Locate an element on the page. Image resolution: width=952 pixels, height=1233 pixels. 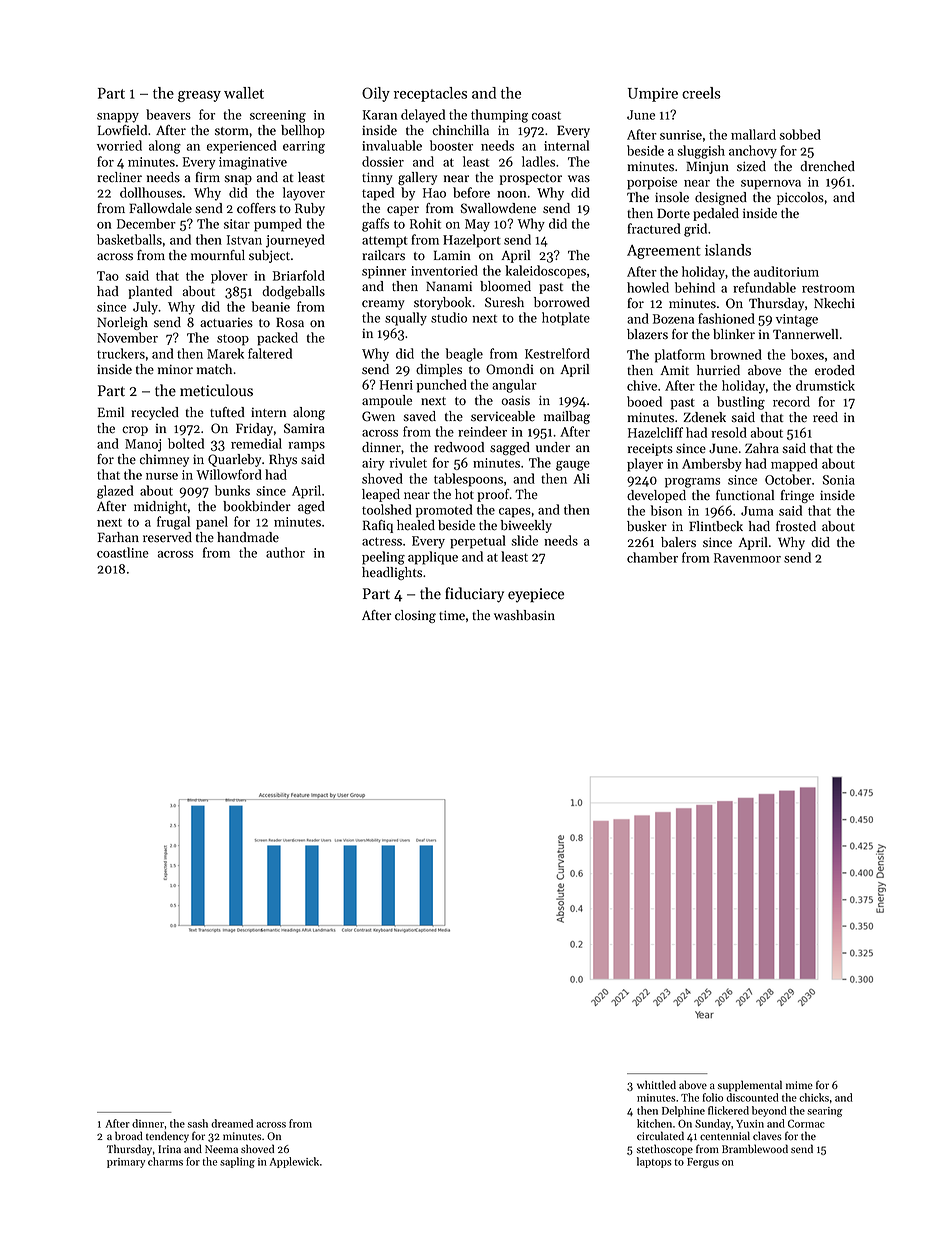
thumping is located at coordinates (499, 116).
